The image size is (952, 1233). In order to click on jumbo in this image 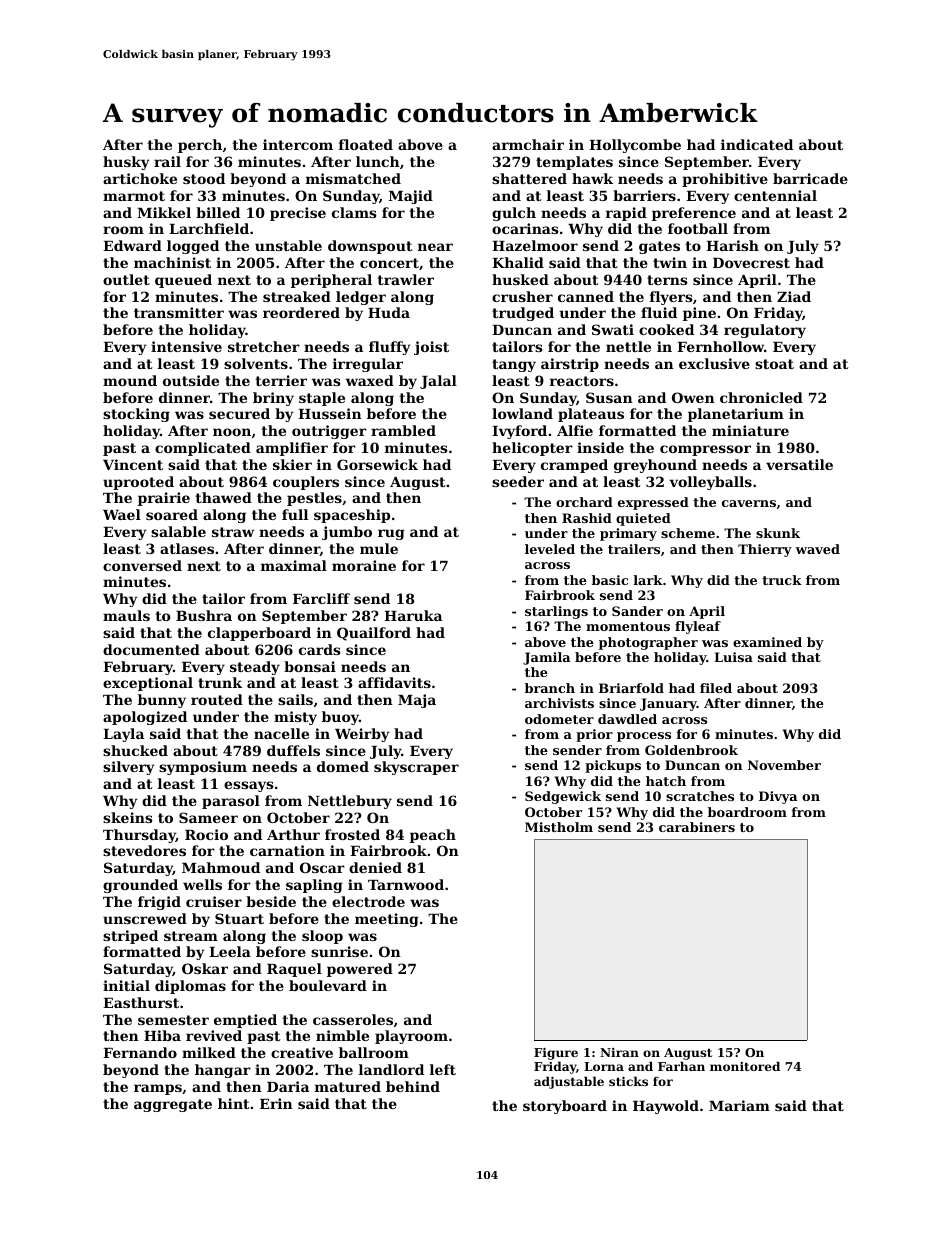, I will do `click(347, 533)`.
